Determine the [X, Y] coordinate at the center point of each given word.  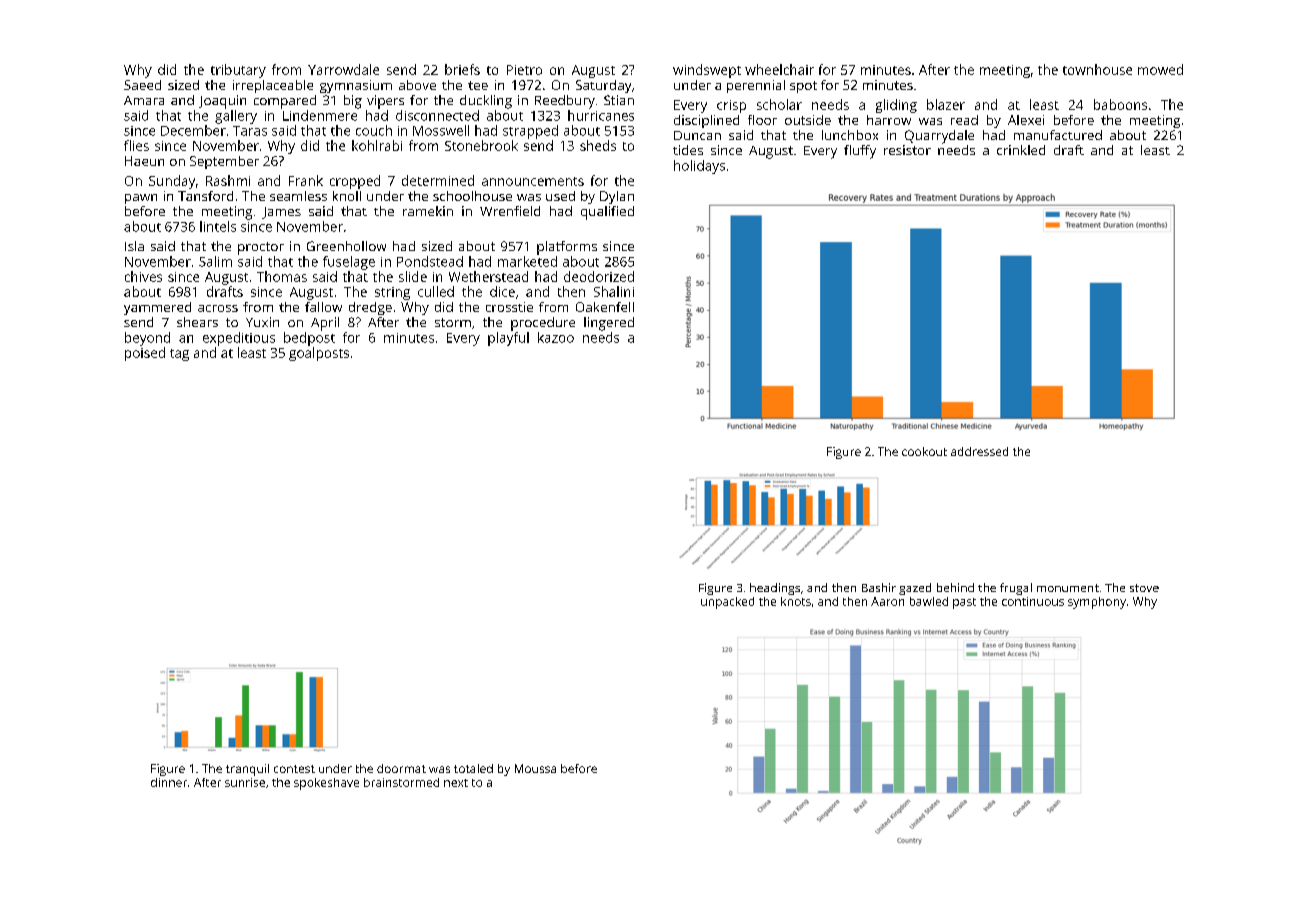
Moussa [535, 768]
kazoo [556, 337]
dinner [169, 782]
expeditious [239, 339]
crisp [731, 106]
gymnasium [356, 86]
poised [145, 354]
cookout [924, 451]
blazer [946, 104]
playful [508, 339]
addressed [979, 451]
